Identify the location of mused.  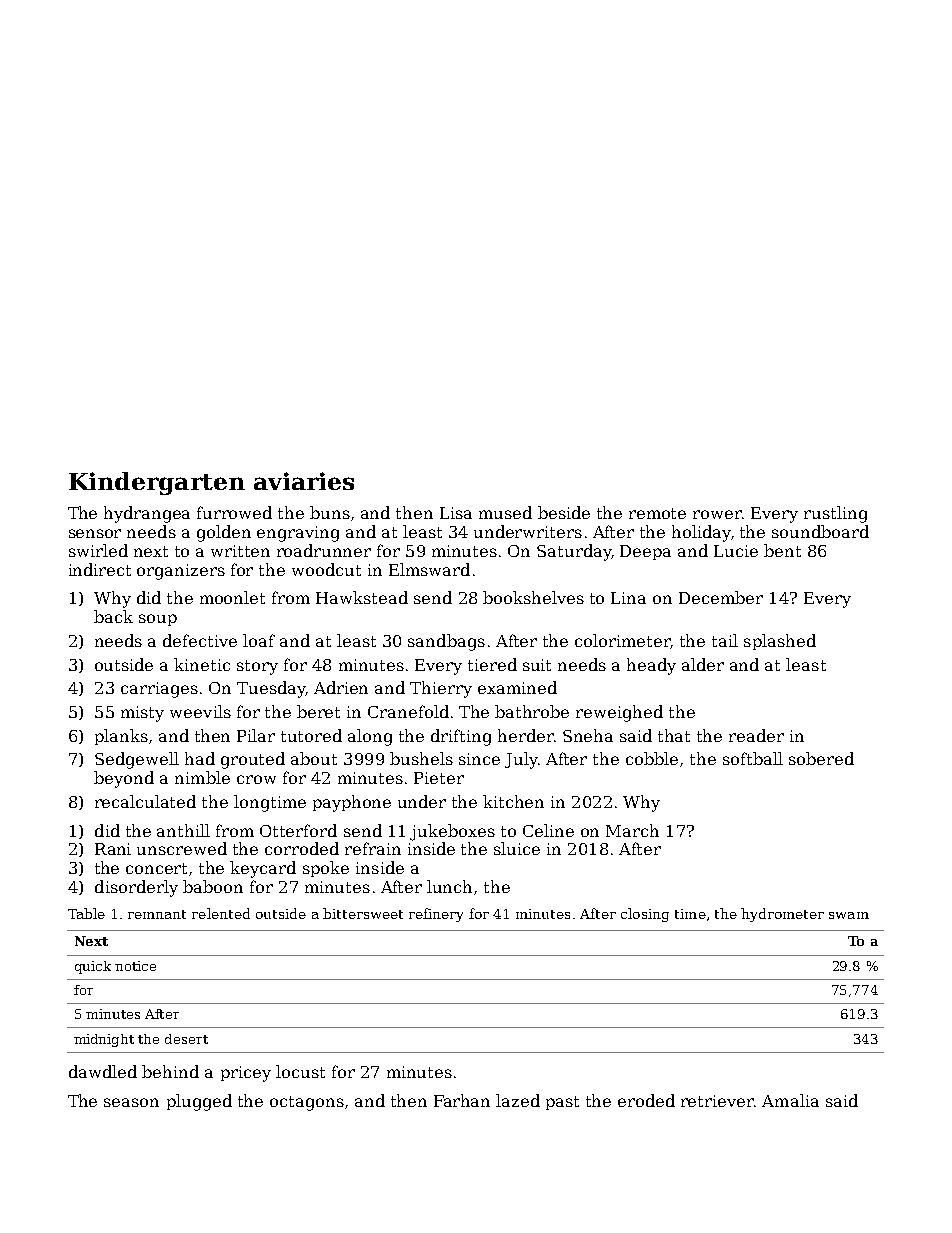
(505, 512).
